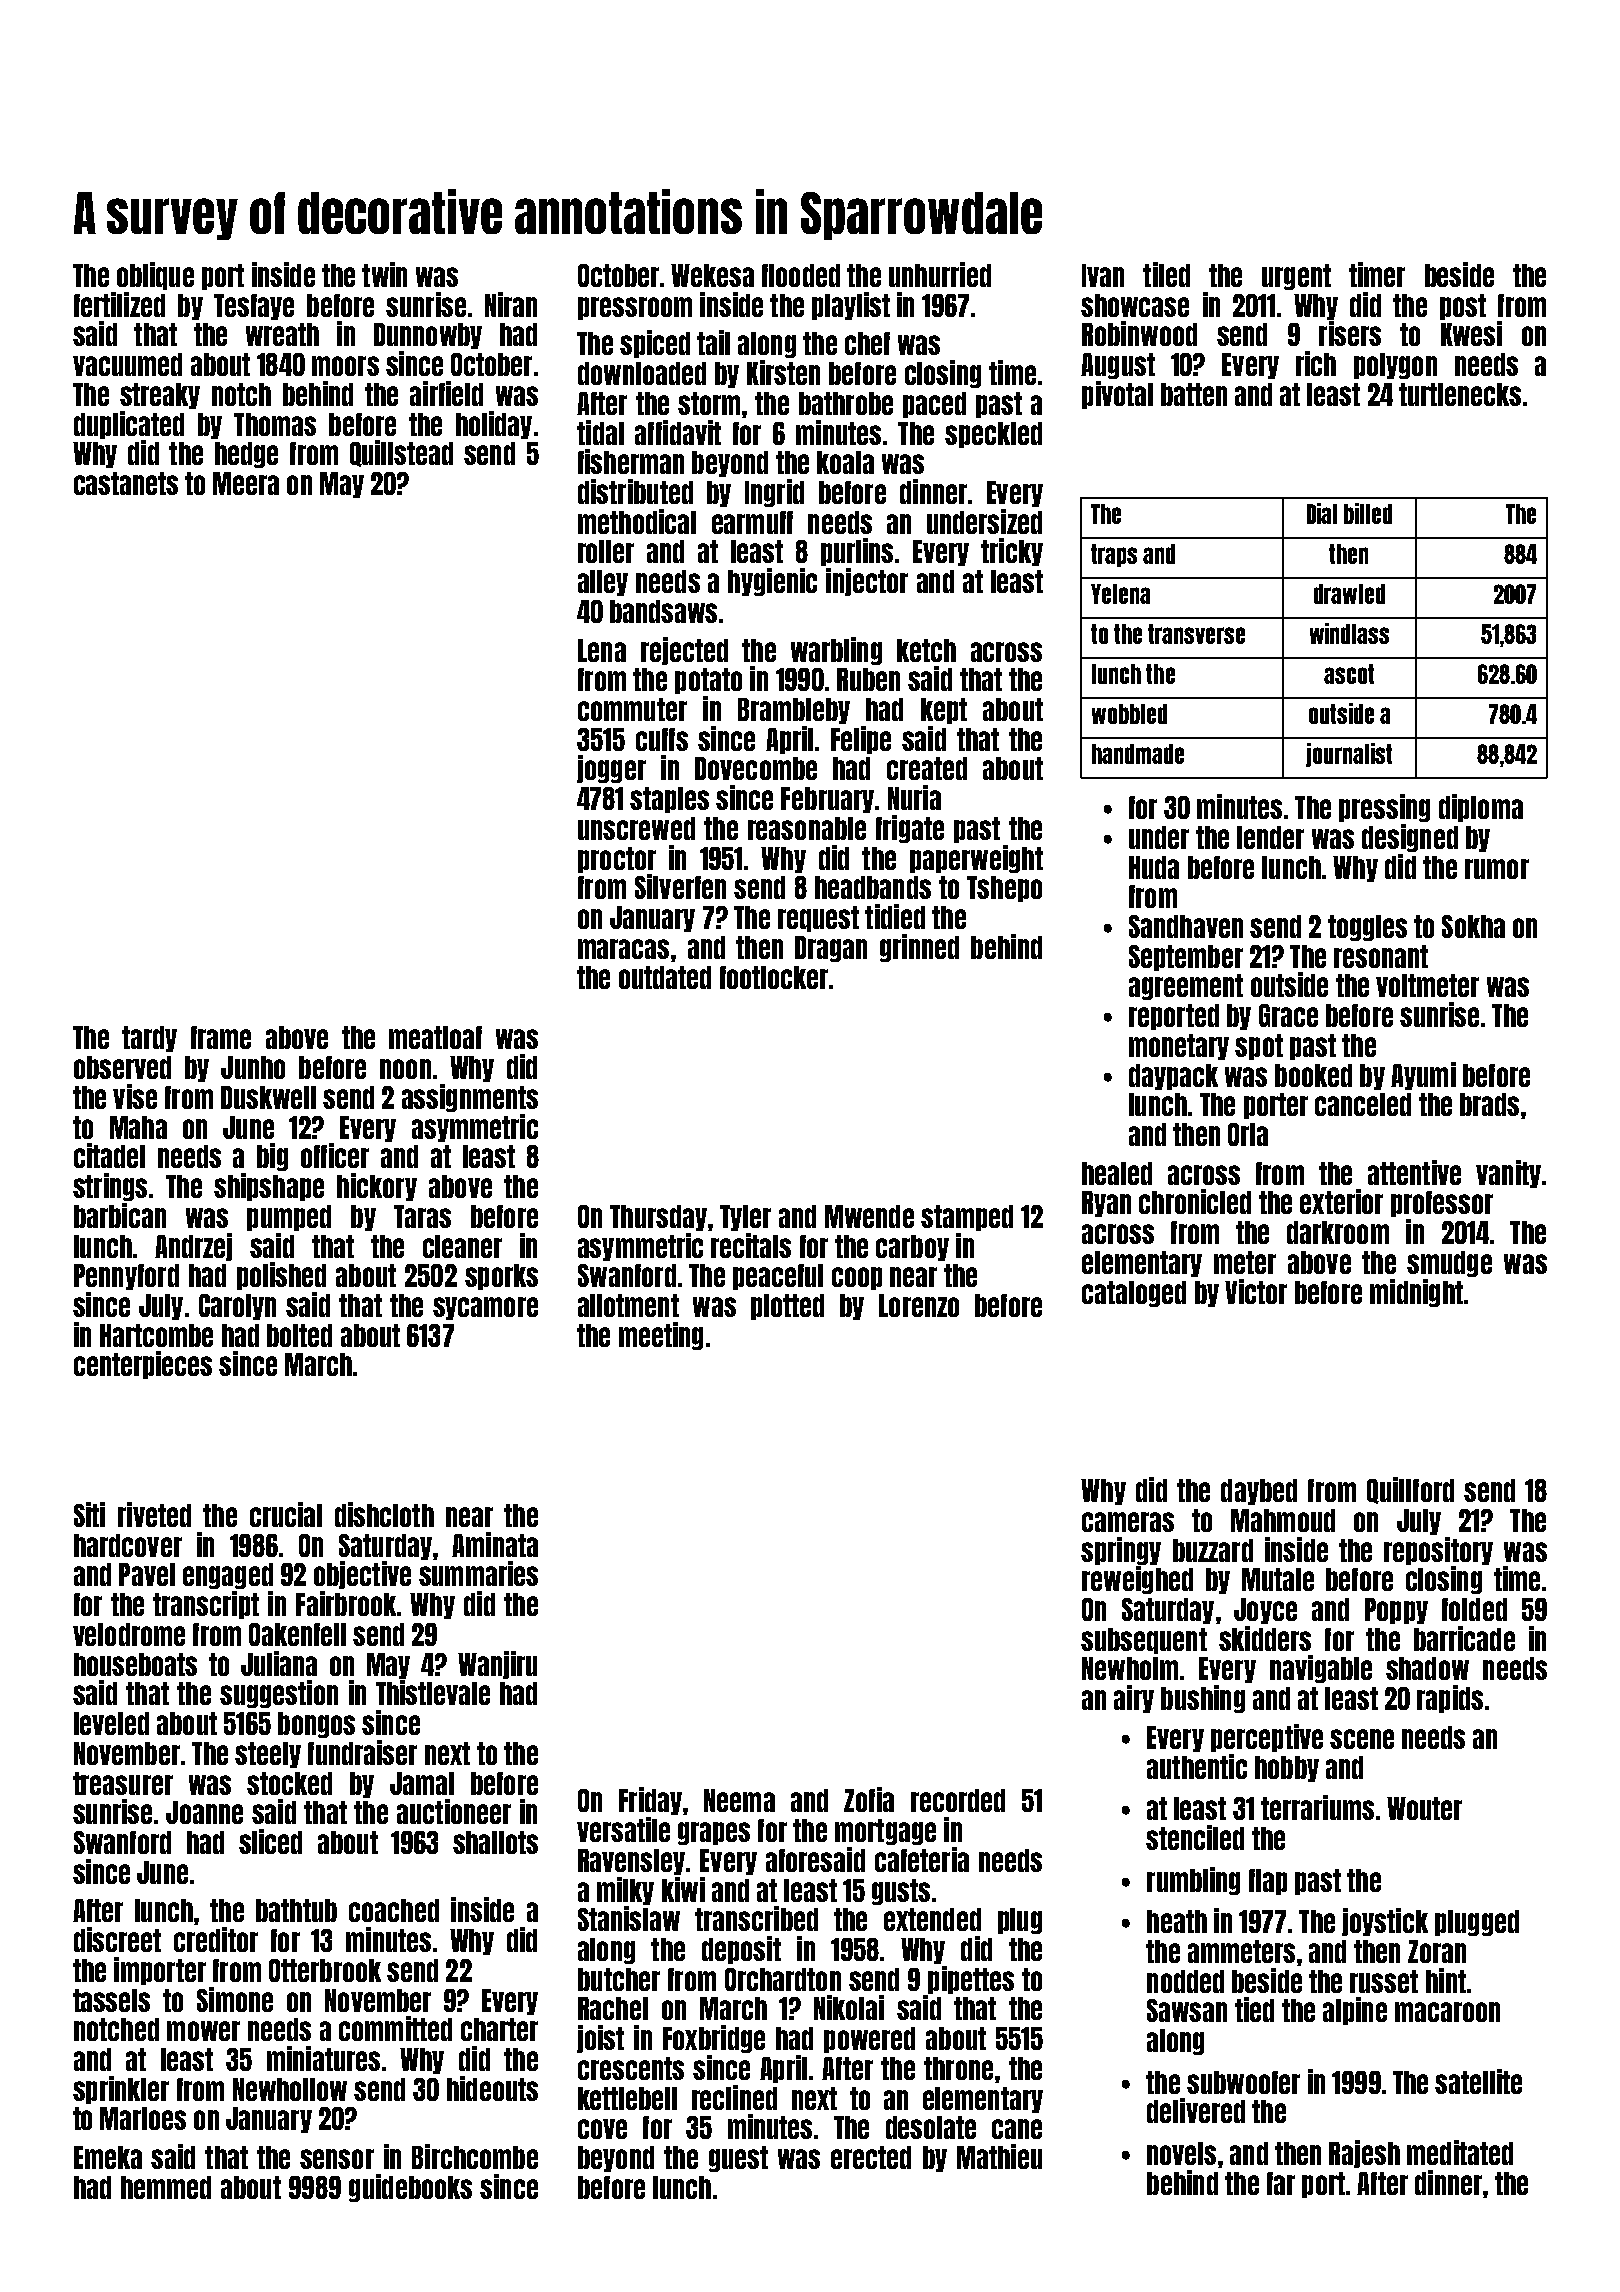 The height and width of the screenshot is (2292, 1620). Describe the element at coordinates (774, 977) in the screenshot. I see `footlocker` at that location.
